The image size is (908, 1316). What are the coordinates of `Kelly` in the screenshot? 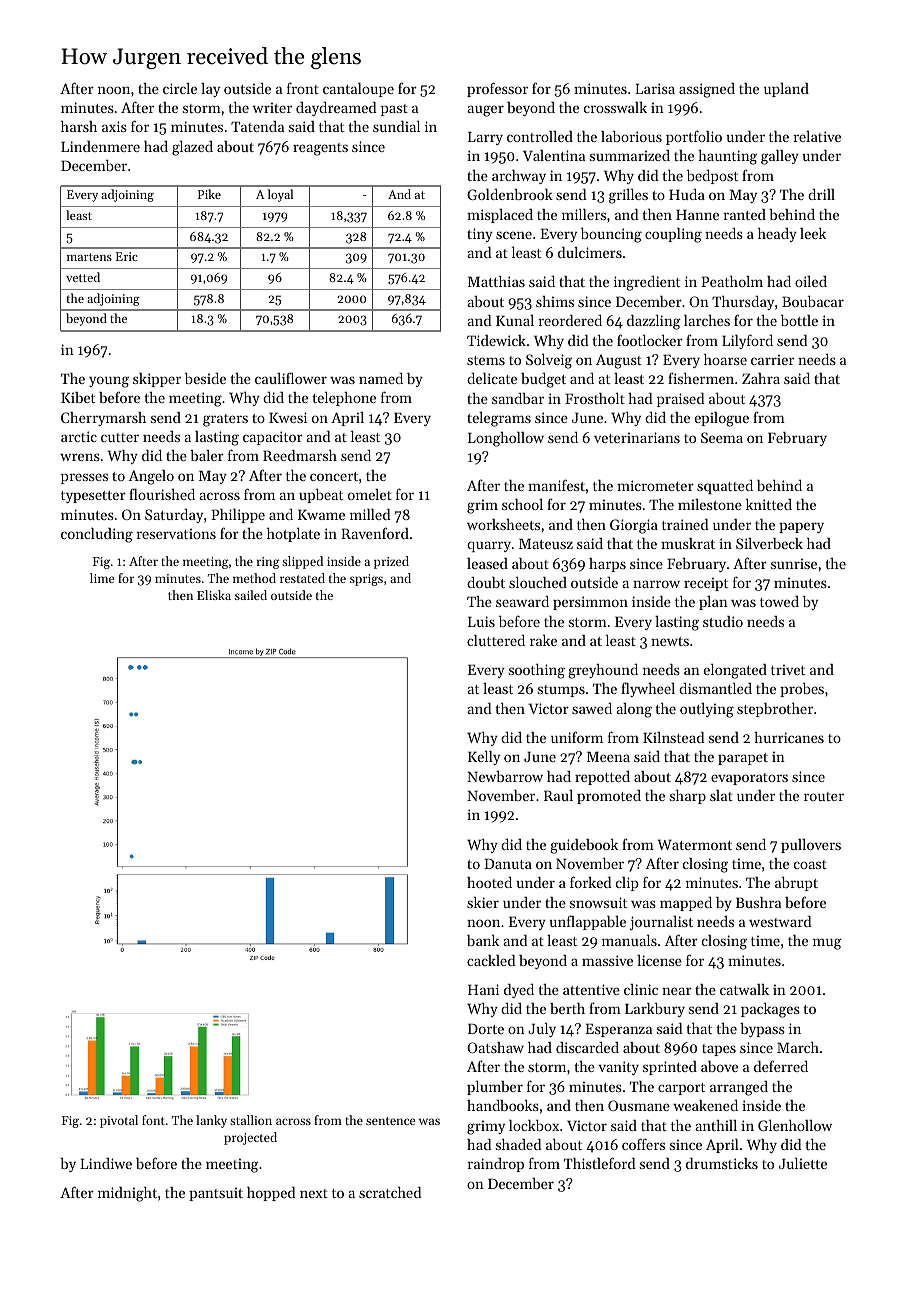 It's located at (484, 758).
